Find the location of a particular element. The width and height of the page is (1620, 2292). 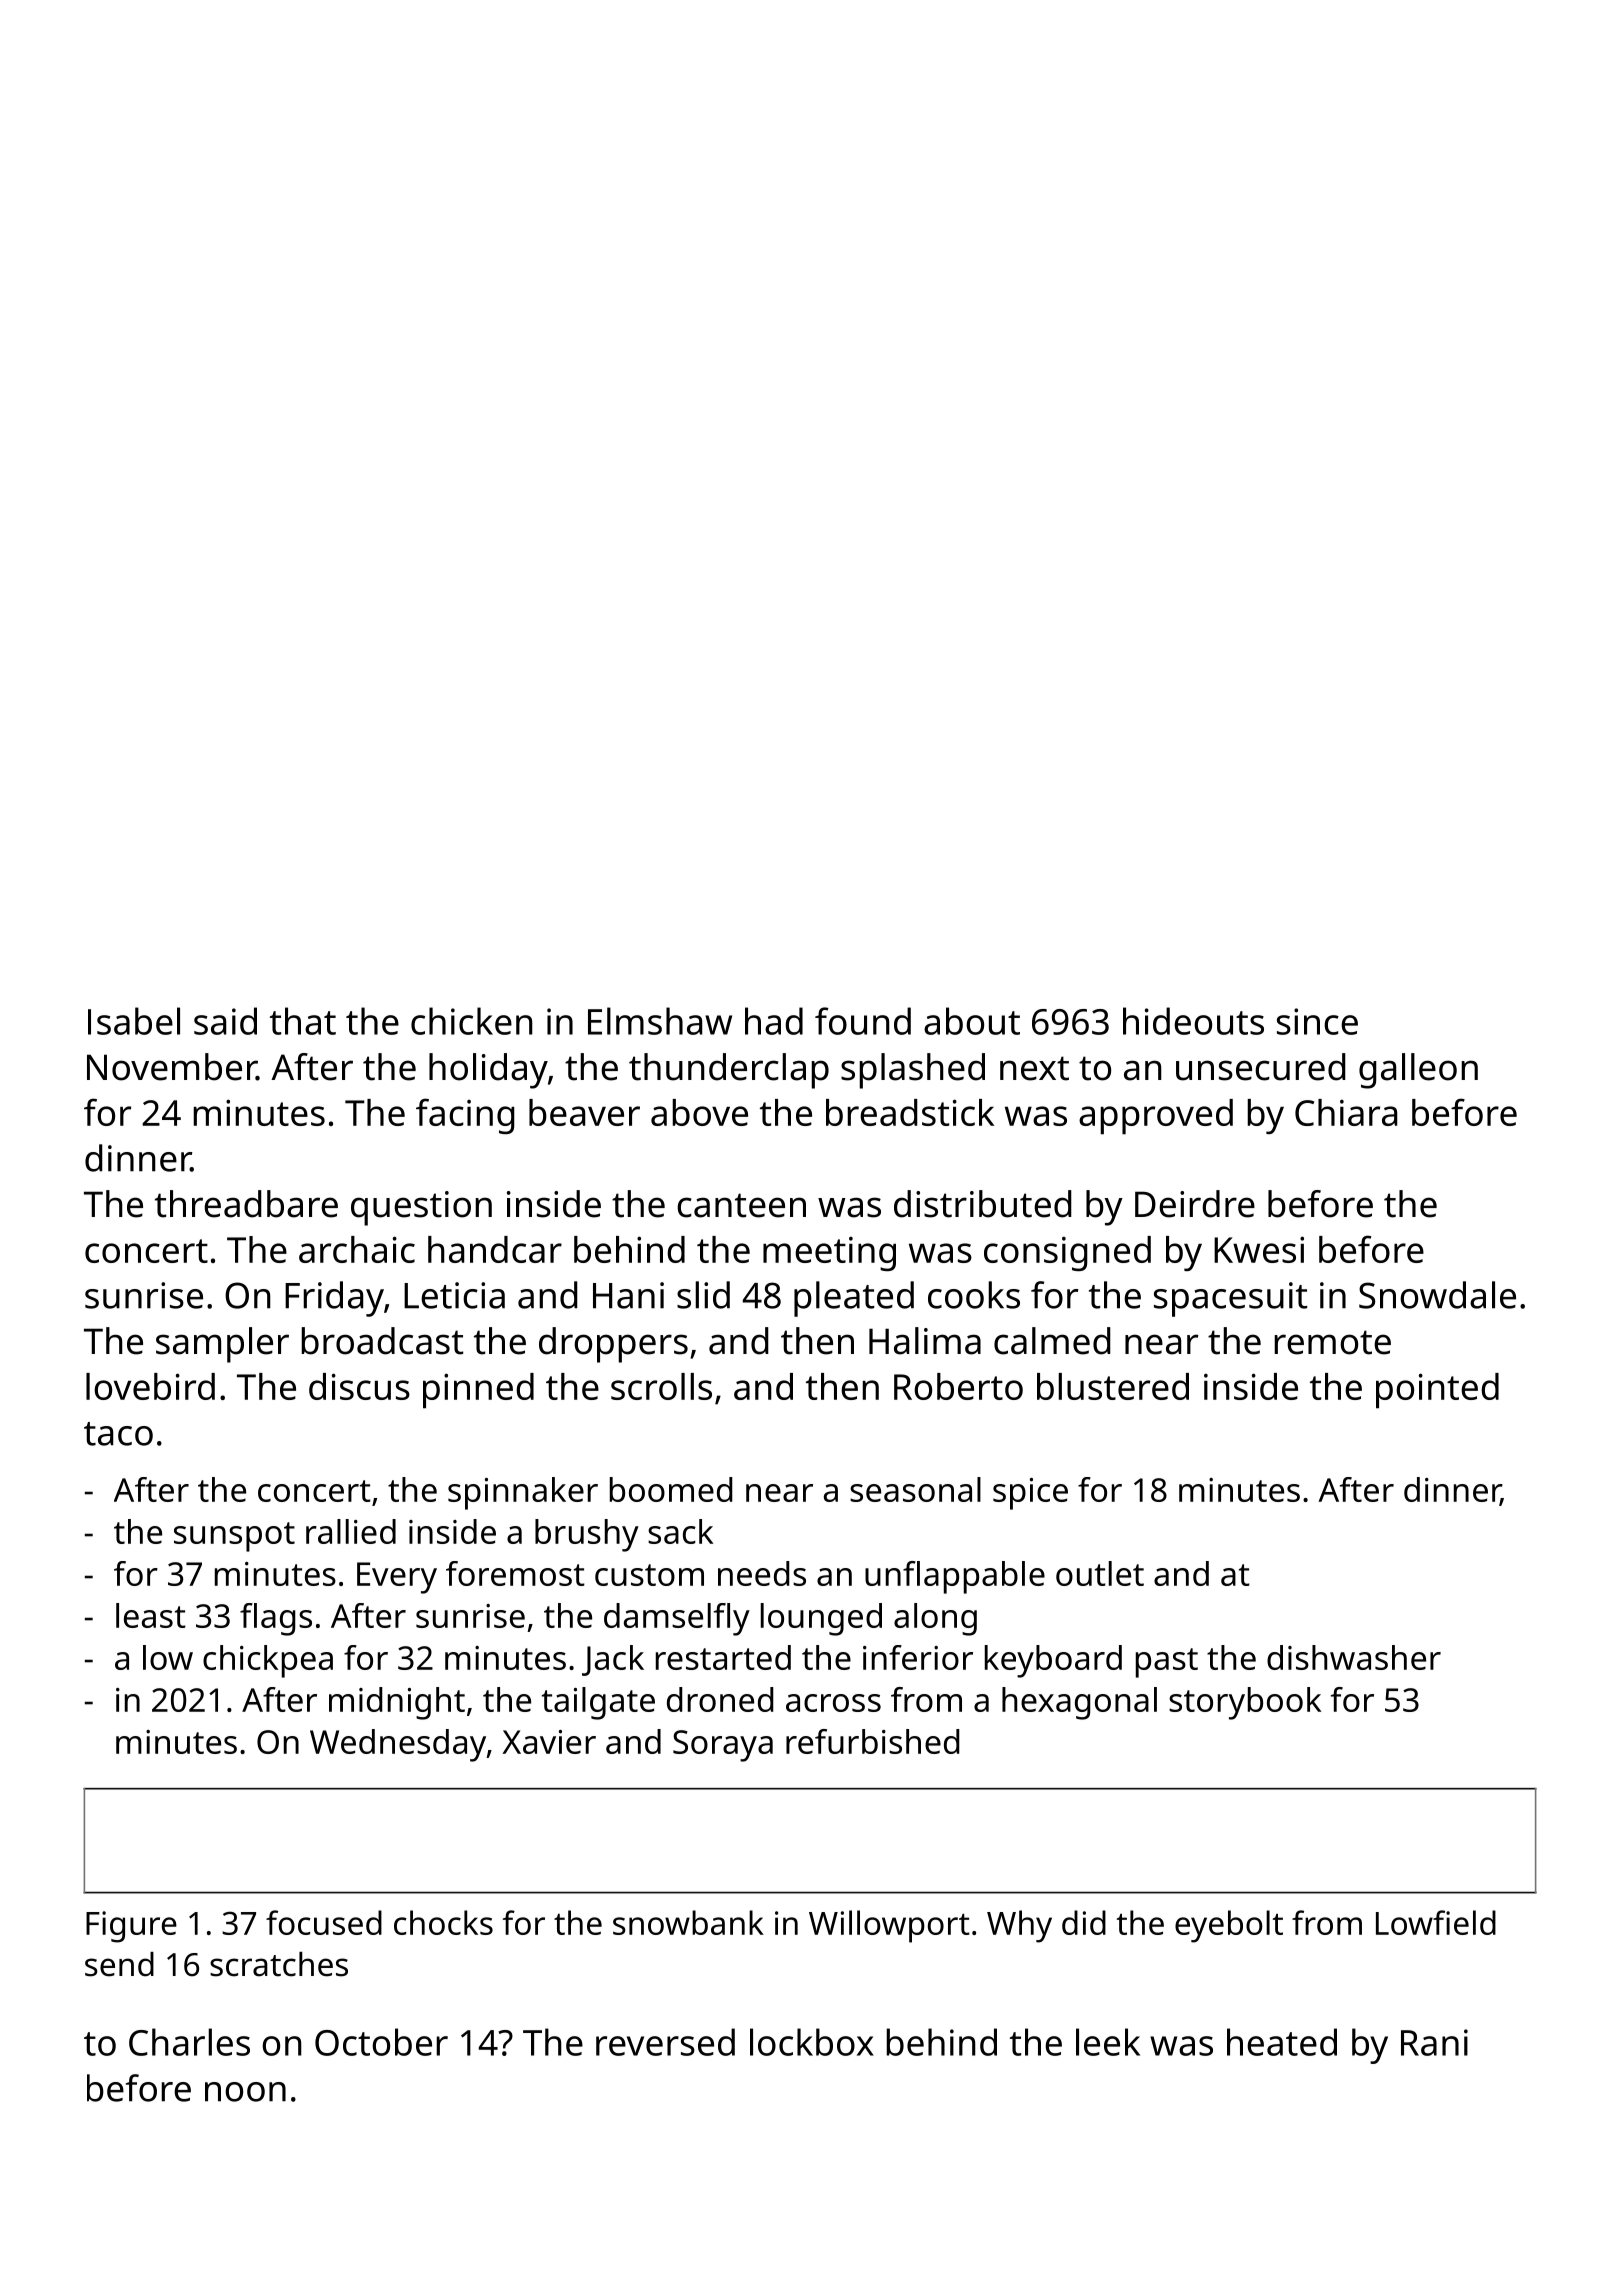

scratches is located at coordinates (279, 1964).
